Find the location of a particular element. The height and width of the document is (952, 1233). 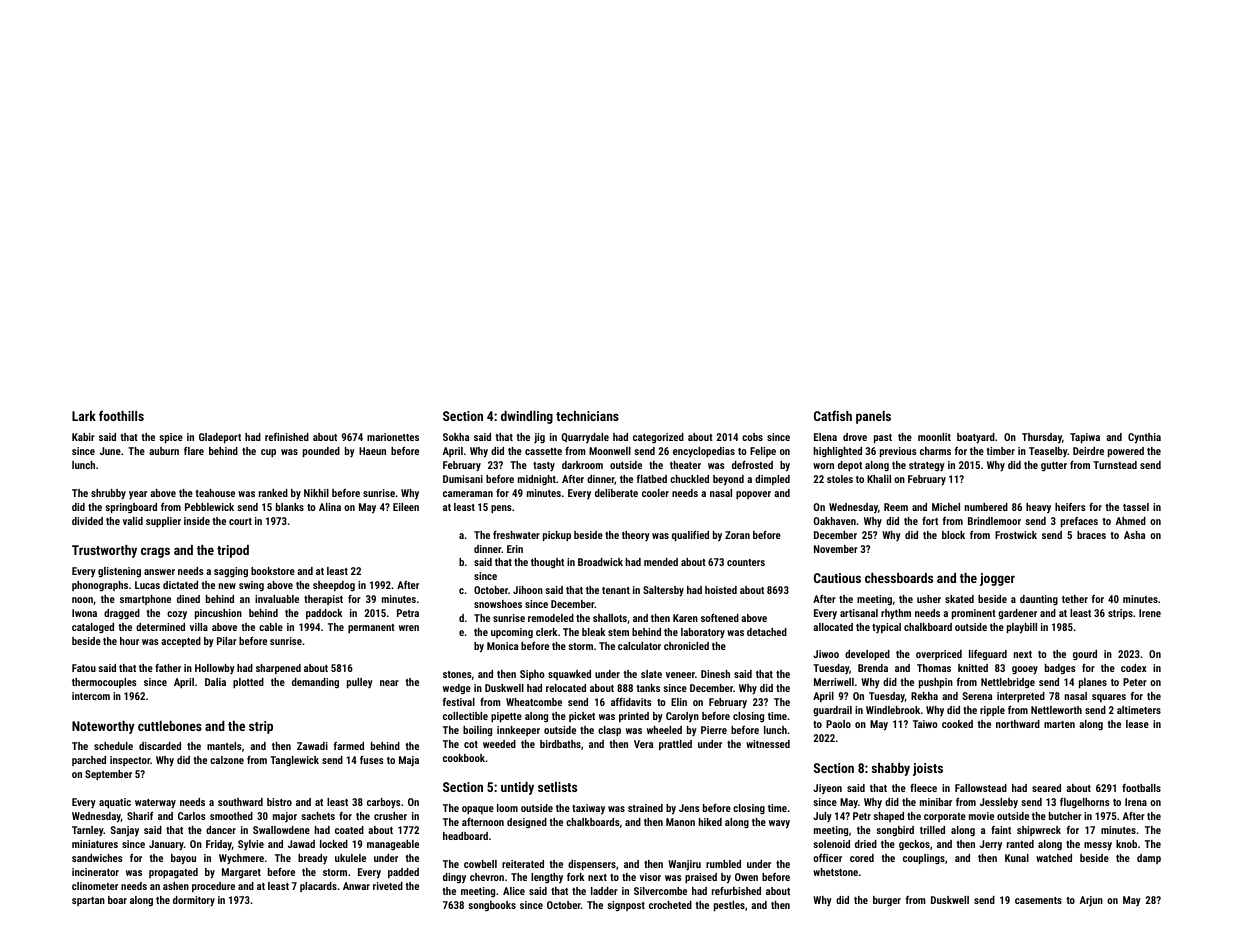

Cynthia is located at coordinates (1144, 438).
